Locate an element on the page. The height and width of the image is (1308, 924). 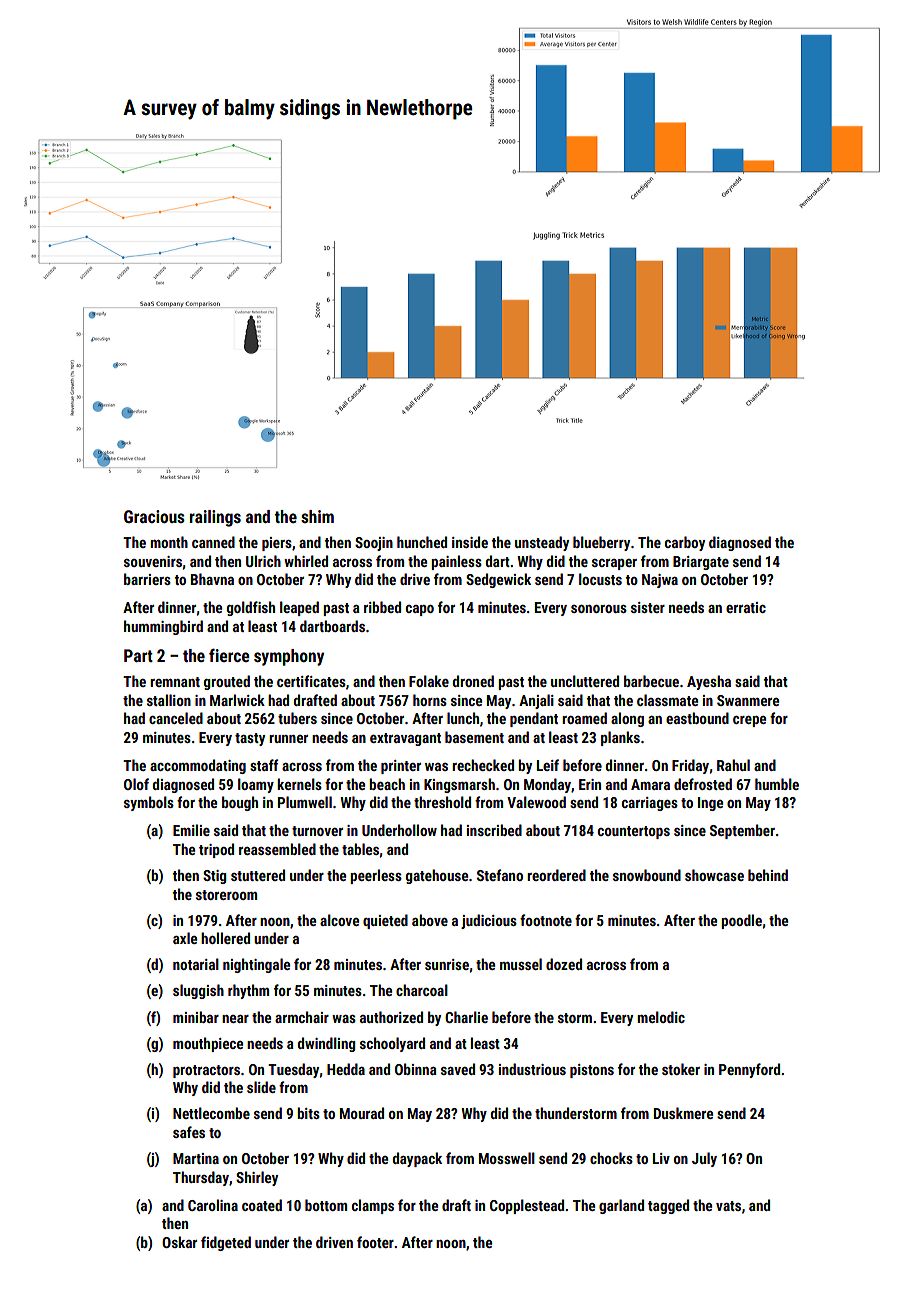
hunched is located at coordinates (422, 542).
